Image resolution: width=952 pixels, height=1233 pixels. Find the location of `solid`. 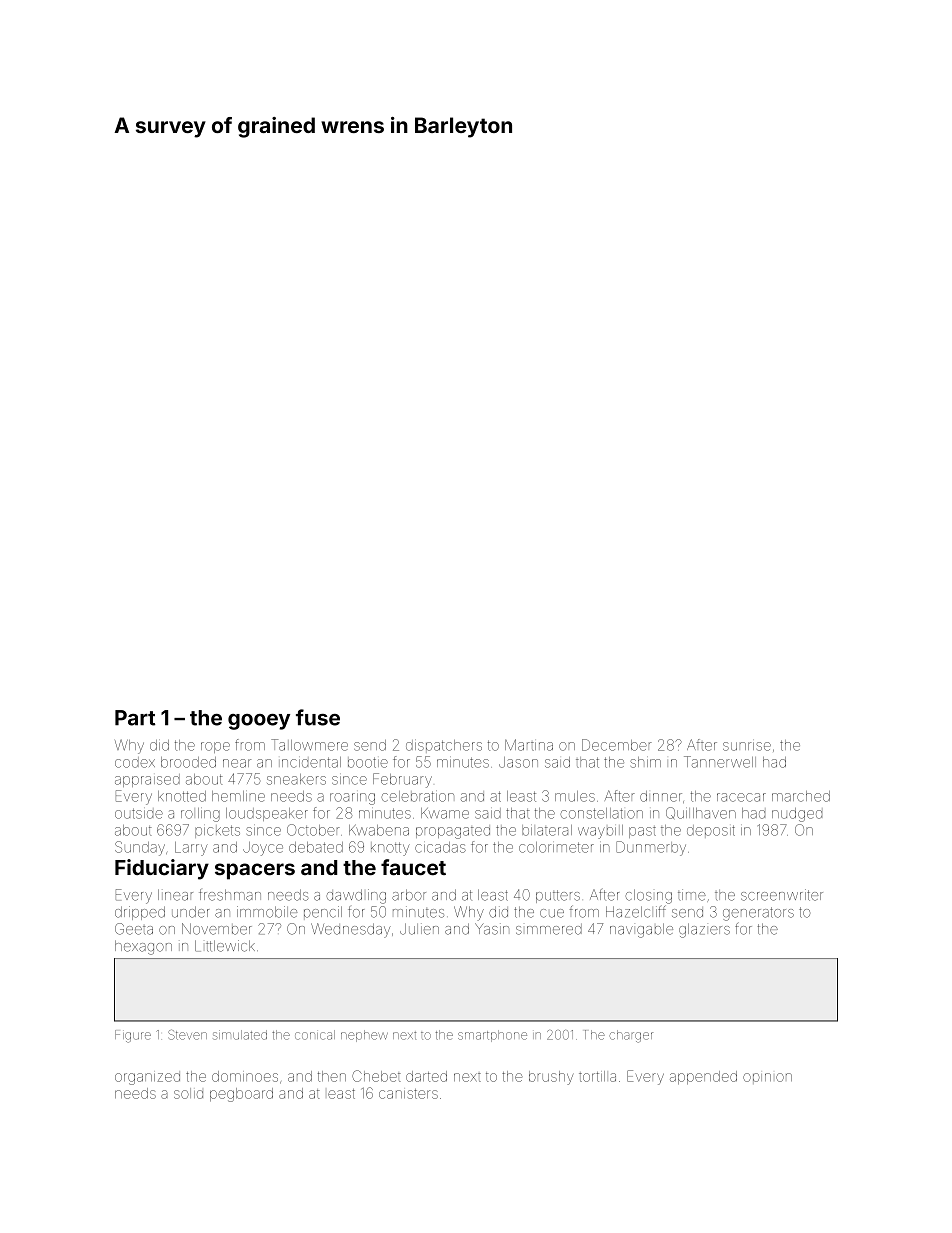

solid is located at coordinates (188, 1093).
